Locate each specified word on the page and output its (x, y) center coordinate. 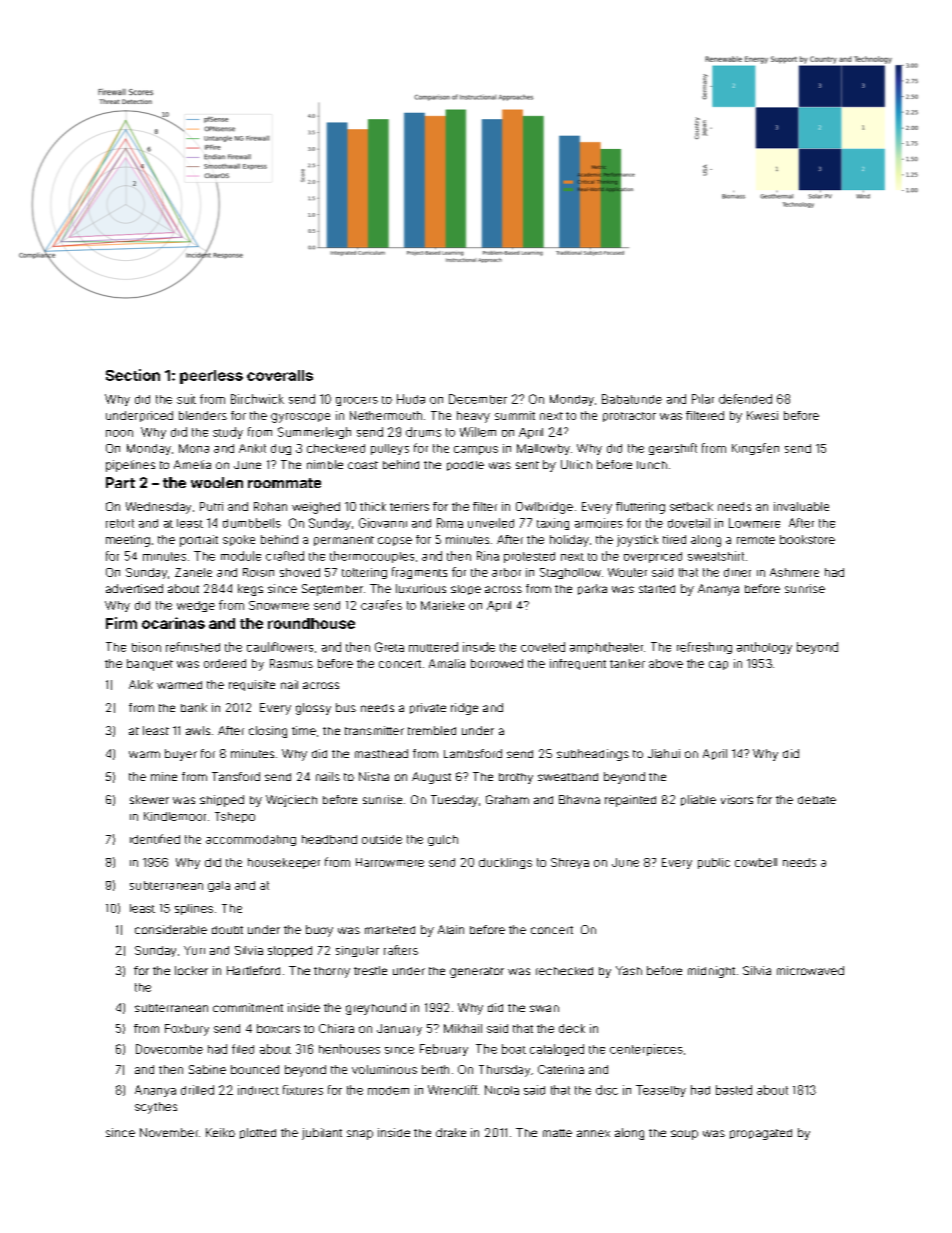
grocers (357, 401)
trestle (370, 970)
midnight (711, 972)
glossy (313, 709)
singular (357, 951)
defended (745, 399)
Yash (629, 970)
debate (817, 800)
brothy (516, 778)
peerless (211, 377)
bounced (255, 1069)
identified (155, 839)
